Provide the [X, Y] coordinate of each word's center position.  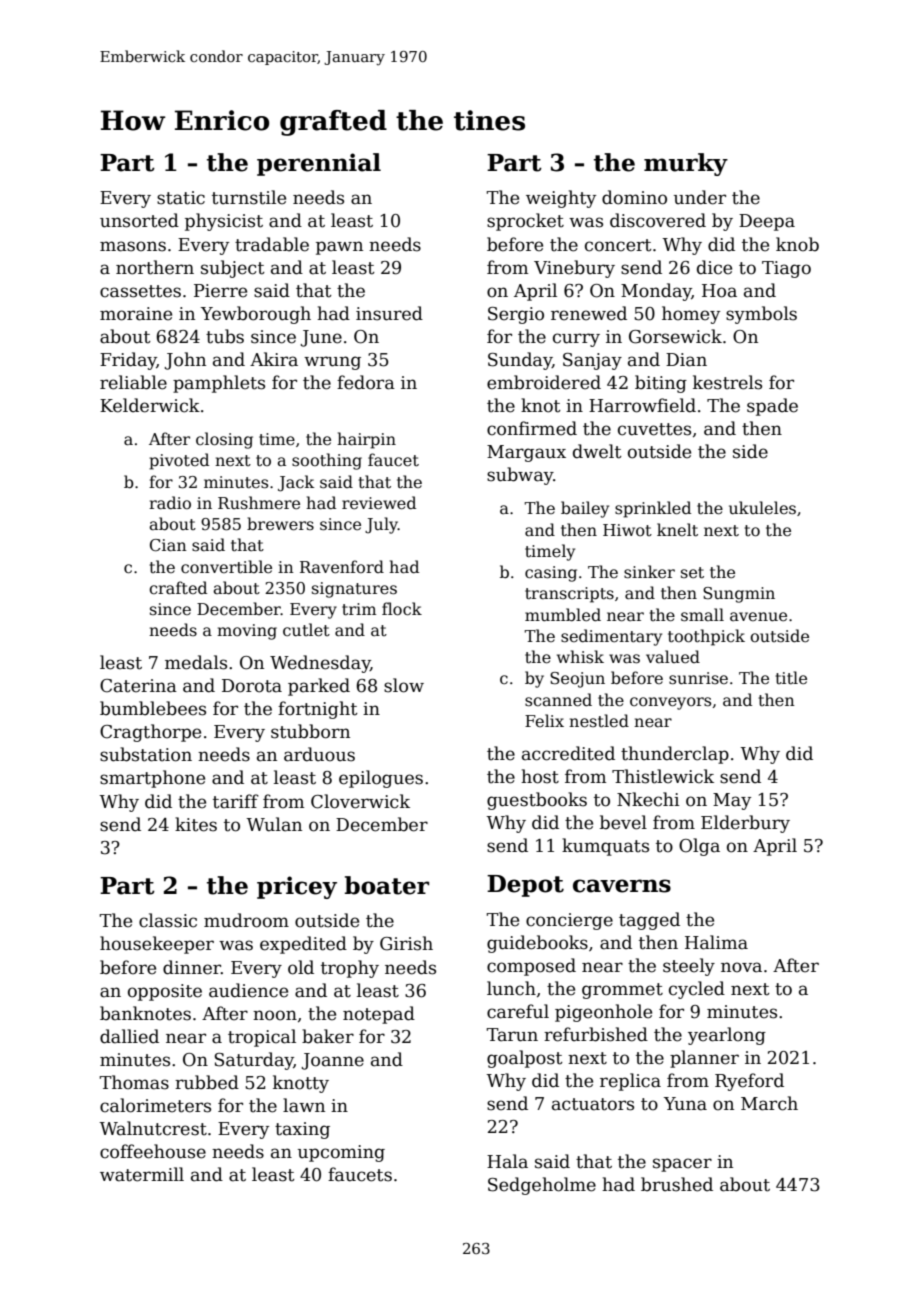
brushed [677, 1184]
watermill [142, 1174]
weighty [561, 199]
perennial [319, 164]
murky [686, 164]
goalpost [524, 1059]
